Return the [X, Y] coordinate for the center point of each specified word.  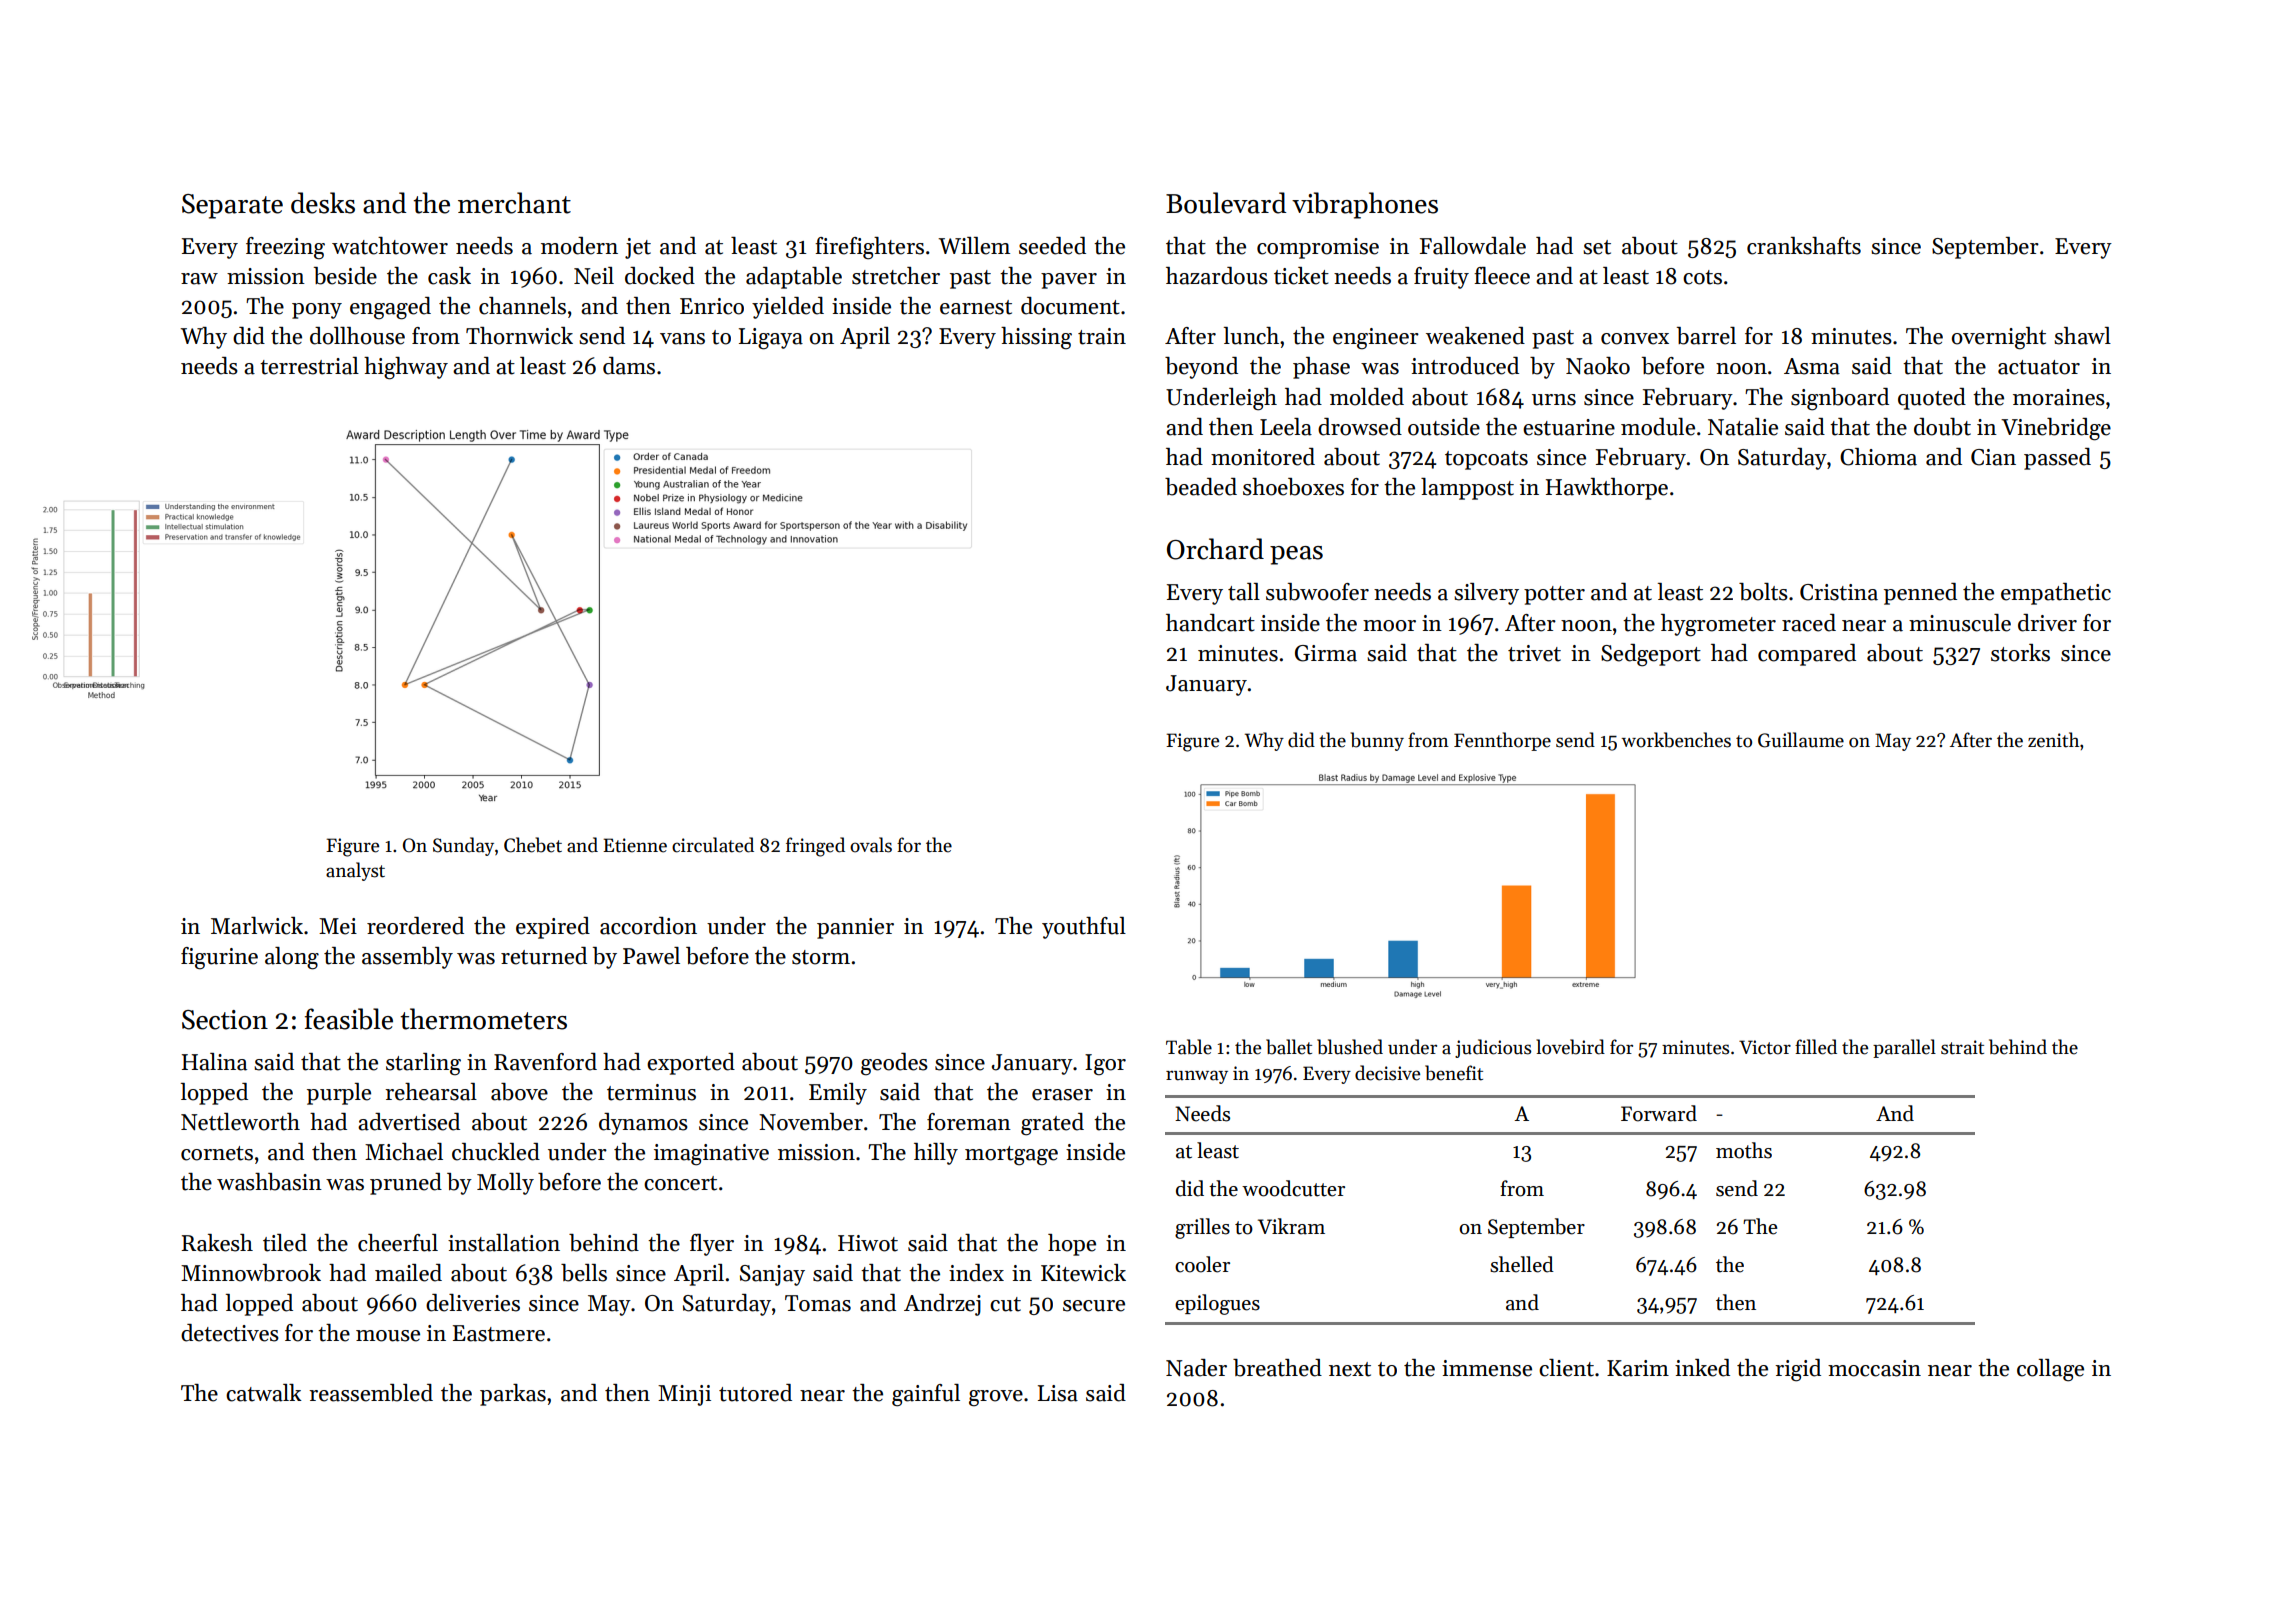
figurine [219, 958]
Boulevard [1226, 203]
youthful [1084, 928]
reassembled [371, 1393]
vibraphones [1365, 205]
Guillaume [1801, 740]
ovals [871, 845]
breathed [1277, 1368]
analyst [355, 871]
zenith [2053, 740]
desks [323, 203]
